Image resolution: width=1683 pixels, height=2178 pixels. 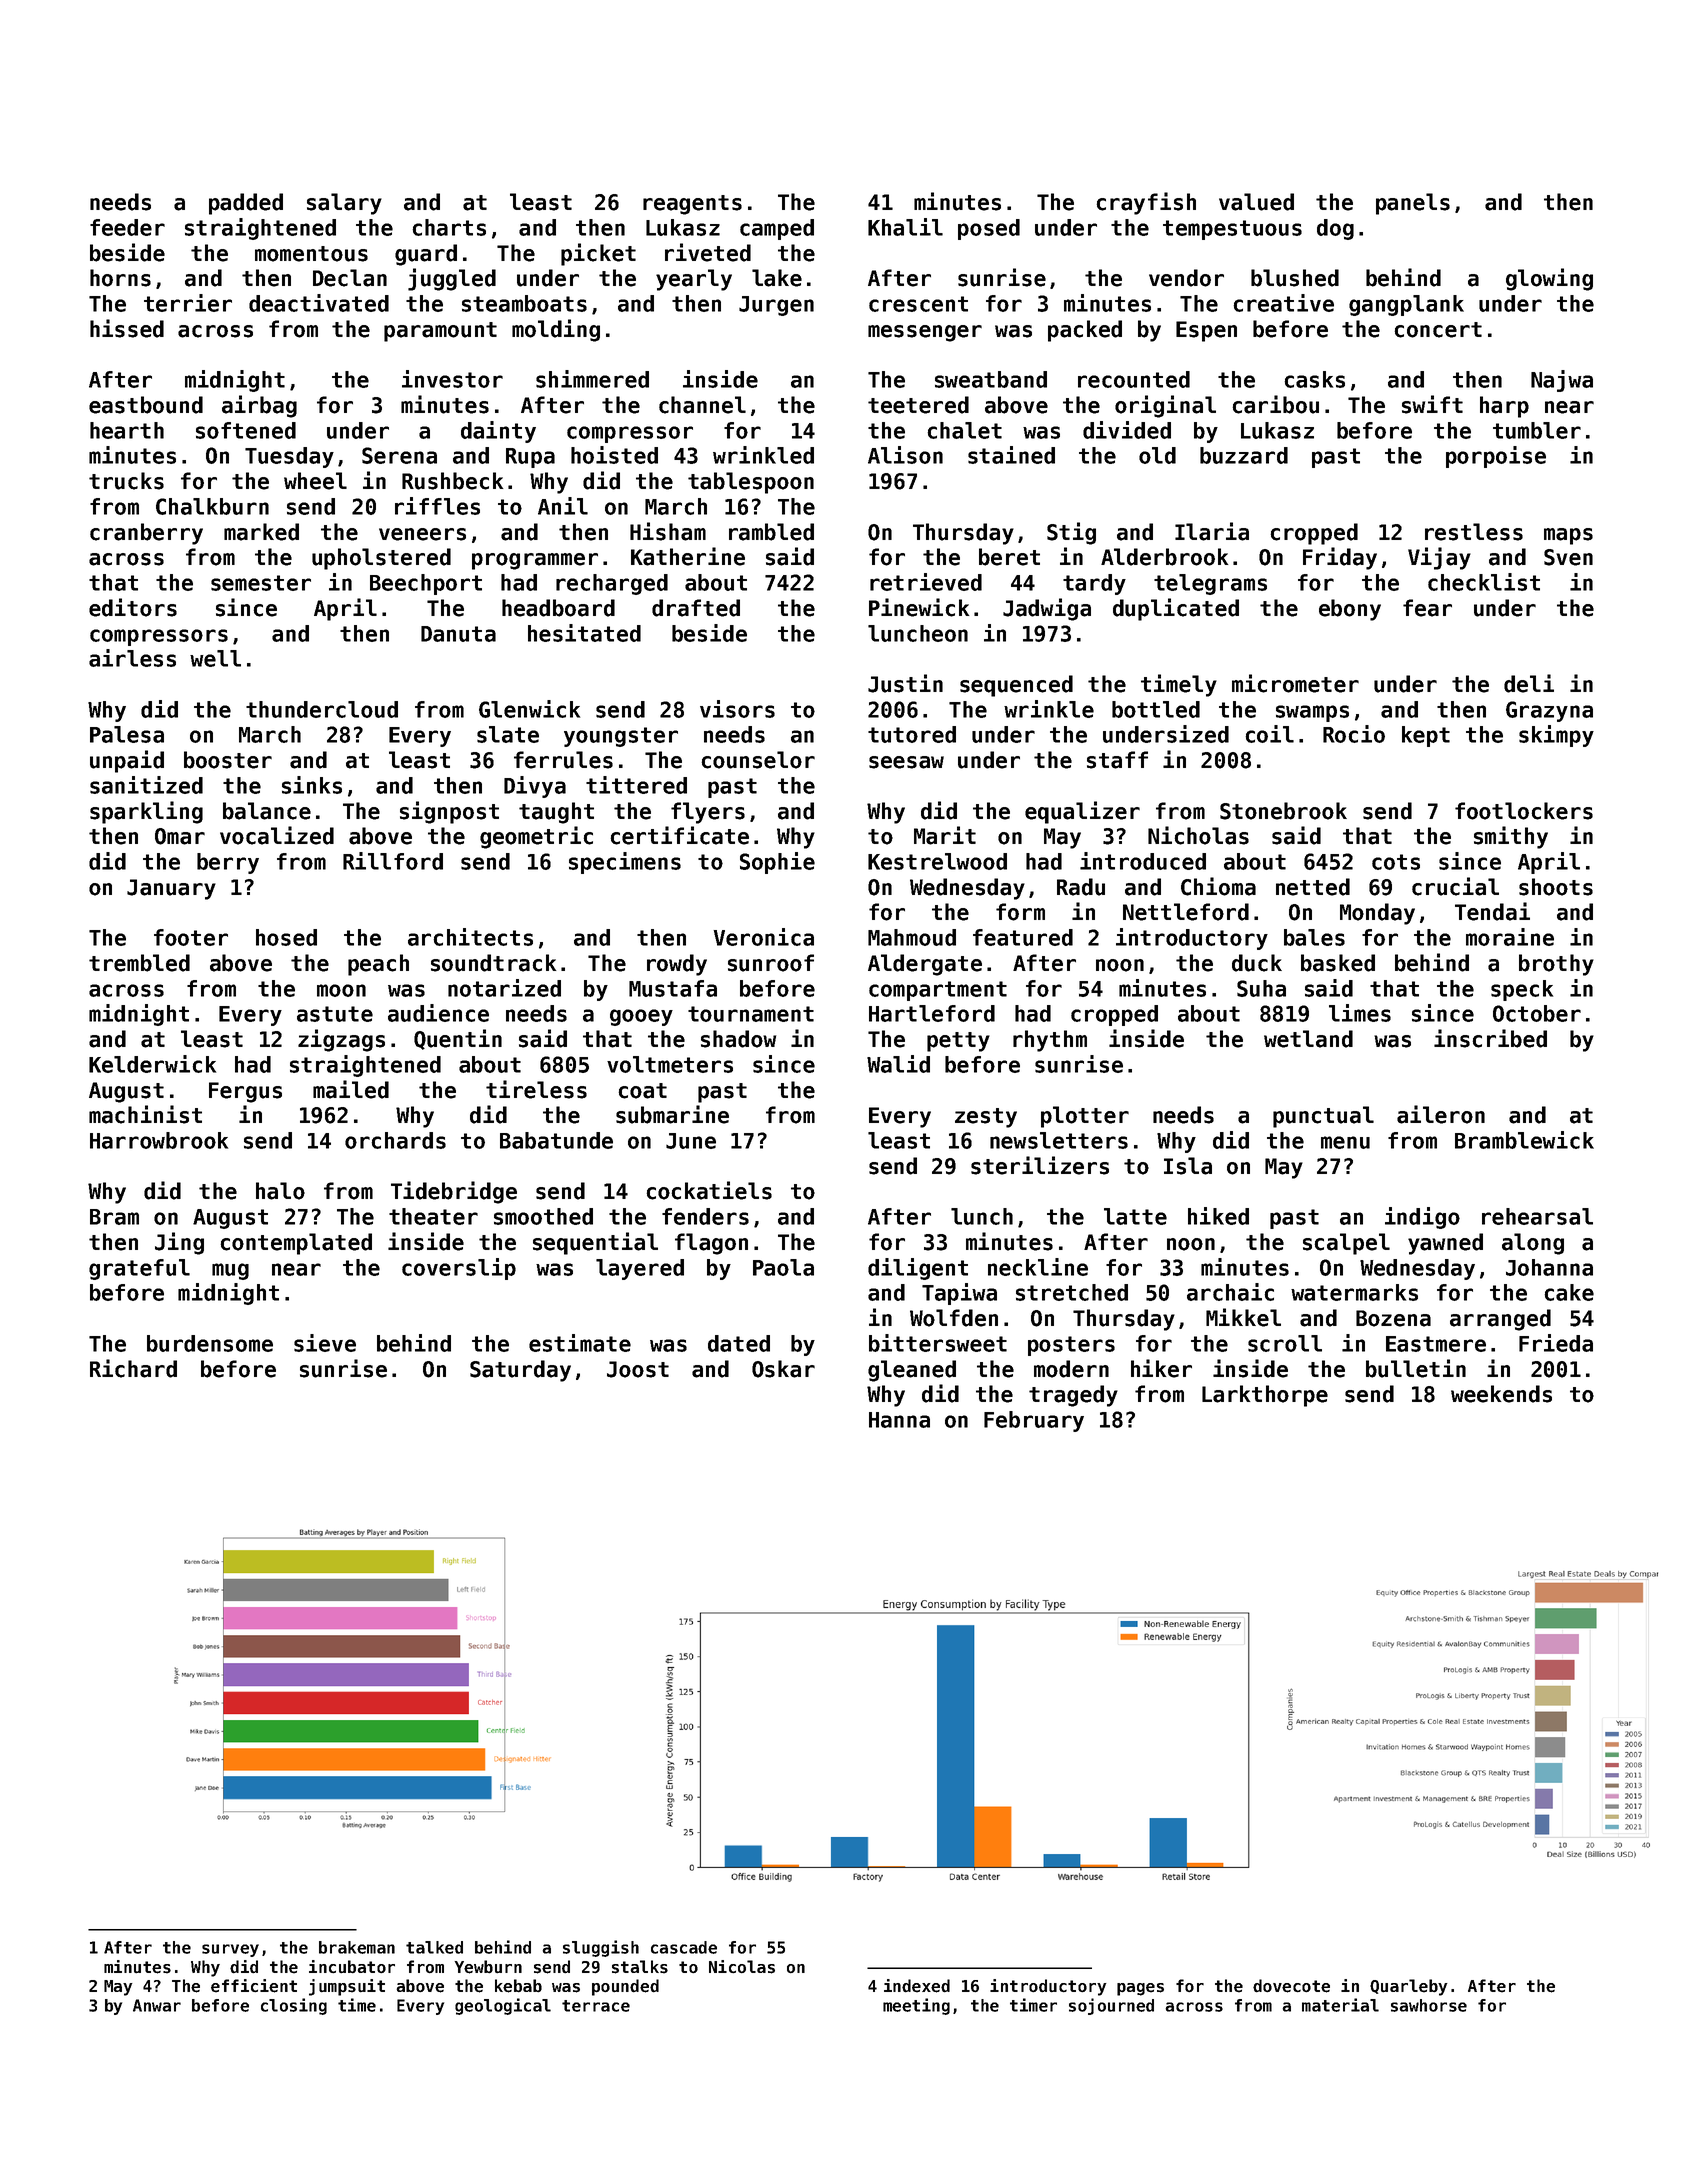 I want to click on Richard, so click(x=133, y=1368).
